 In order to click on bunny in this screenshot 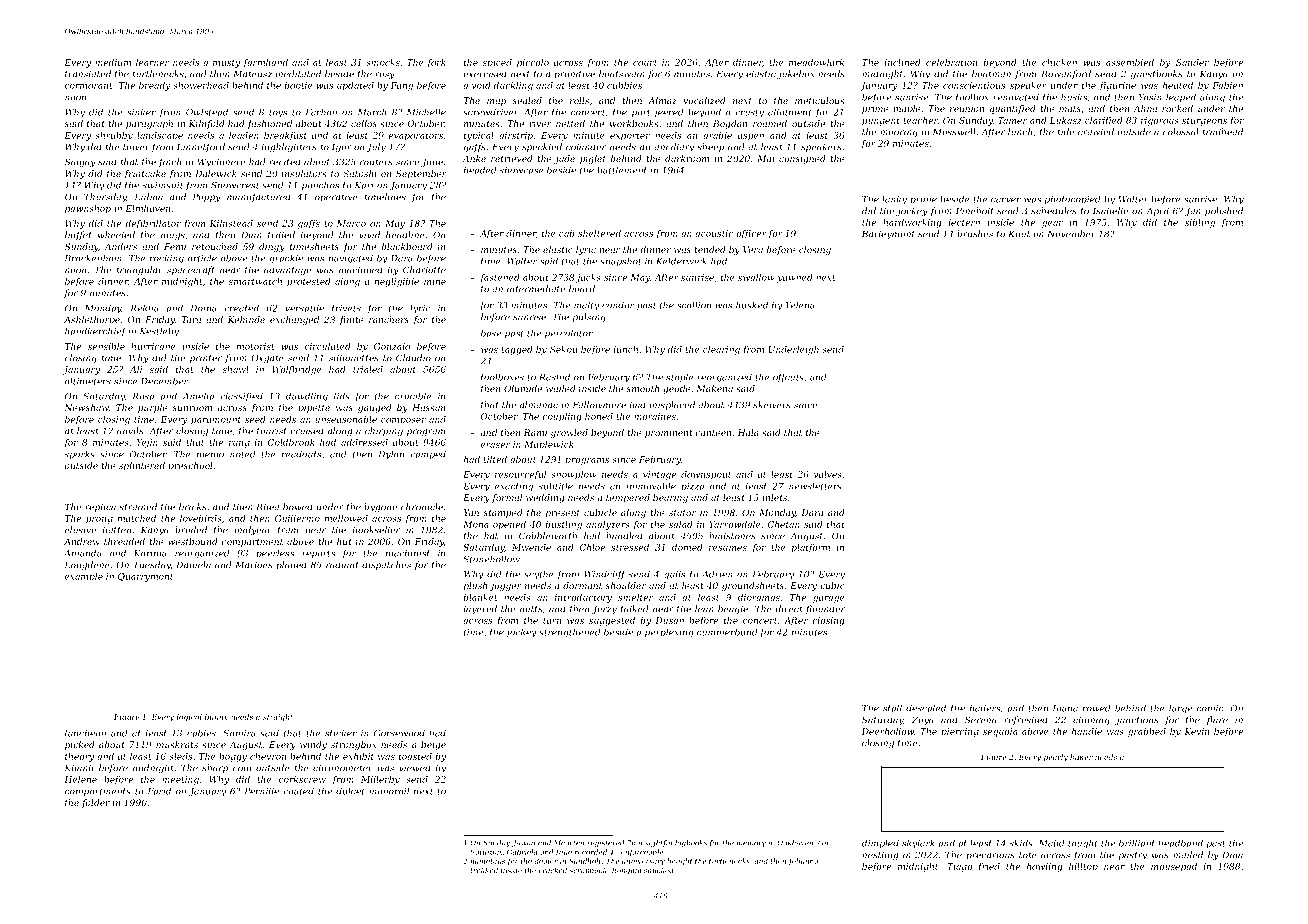, I will do `click(216, 718)`.
